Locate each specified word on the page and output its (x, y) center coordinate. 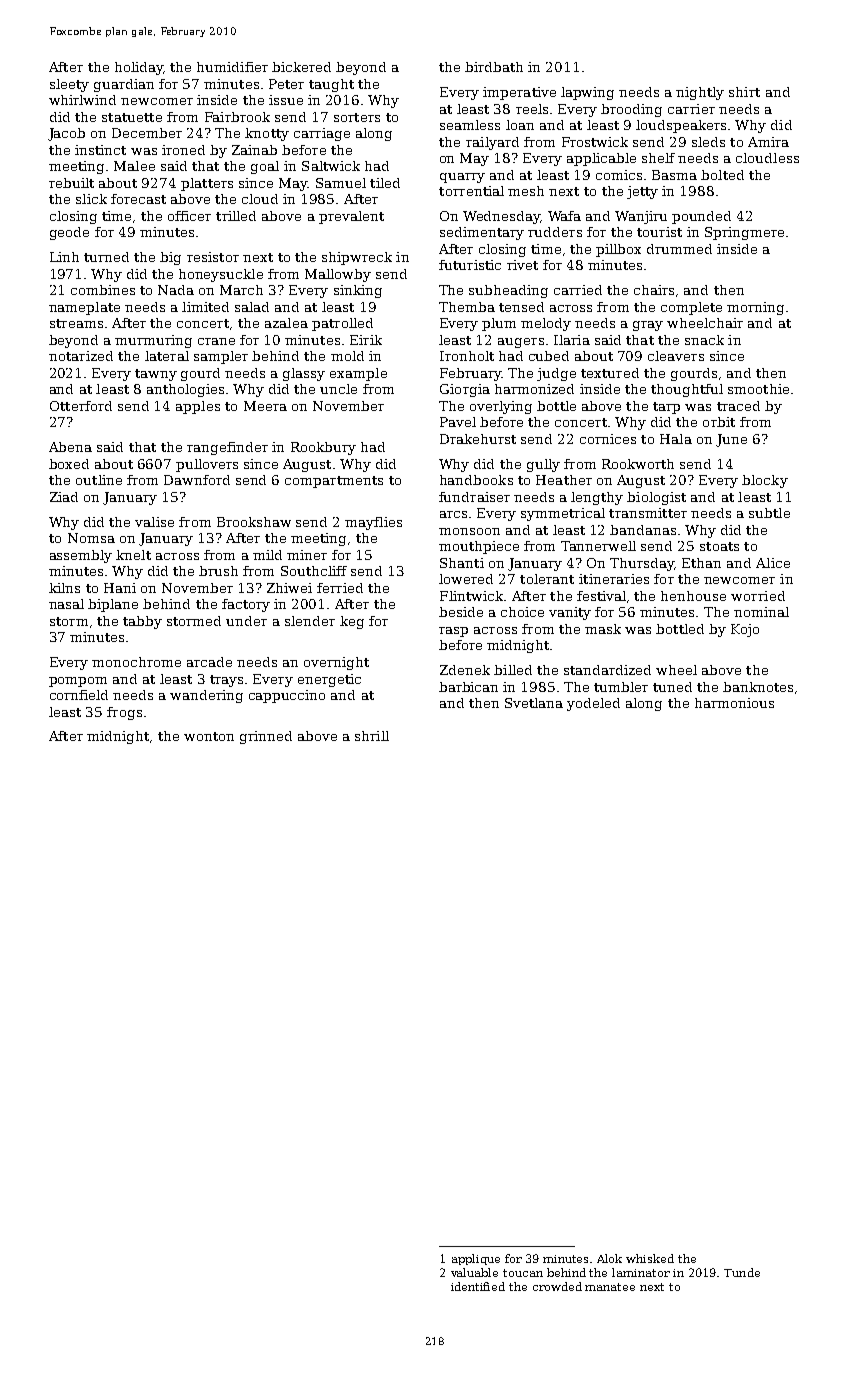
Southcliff (314, 571)
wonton (209, 736)
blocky (765, 481)
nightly (700, 93)
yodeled (593, 704)
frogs (124, 713)
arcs (453, 514)
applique (476, 1259)
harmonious (734, 703)
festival (601, 596)
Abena (70, 447)
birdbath (494, 67)
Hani (120, 588)
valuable (474, 1272)
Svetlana (534, 703)
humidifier (232, 67)
